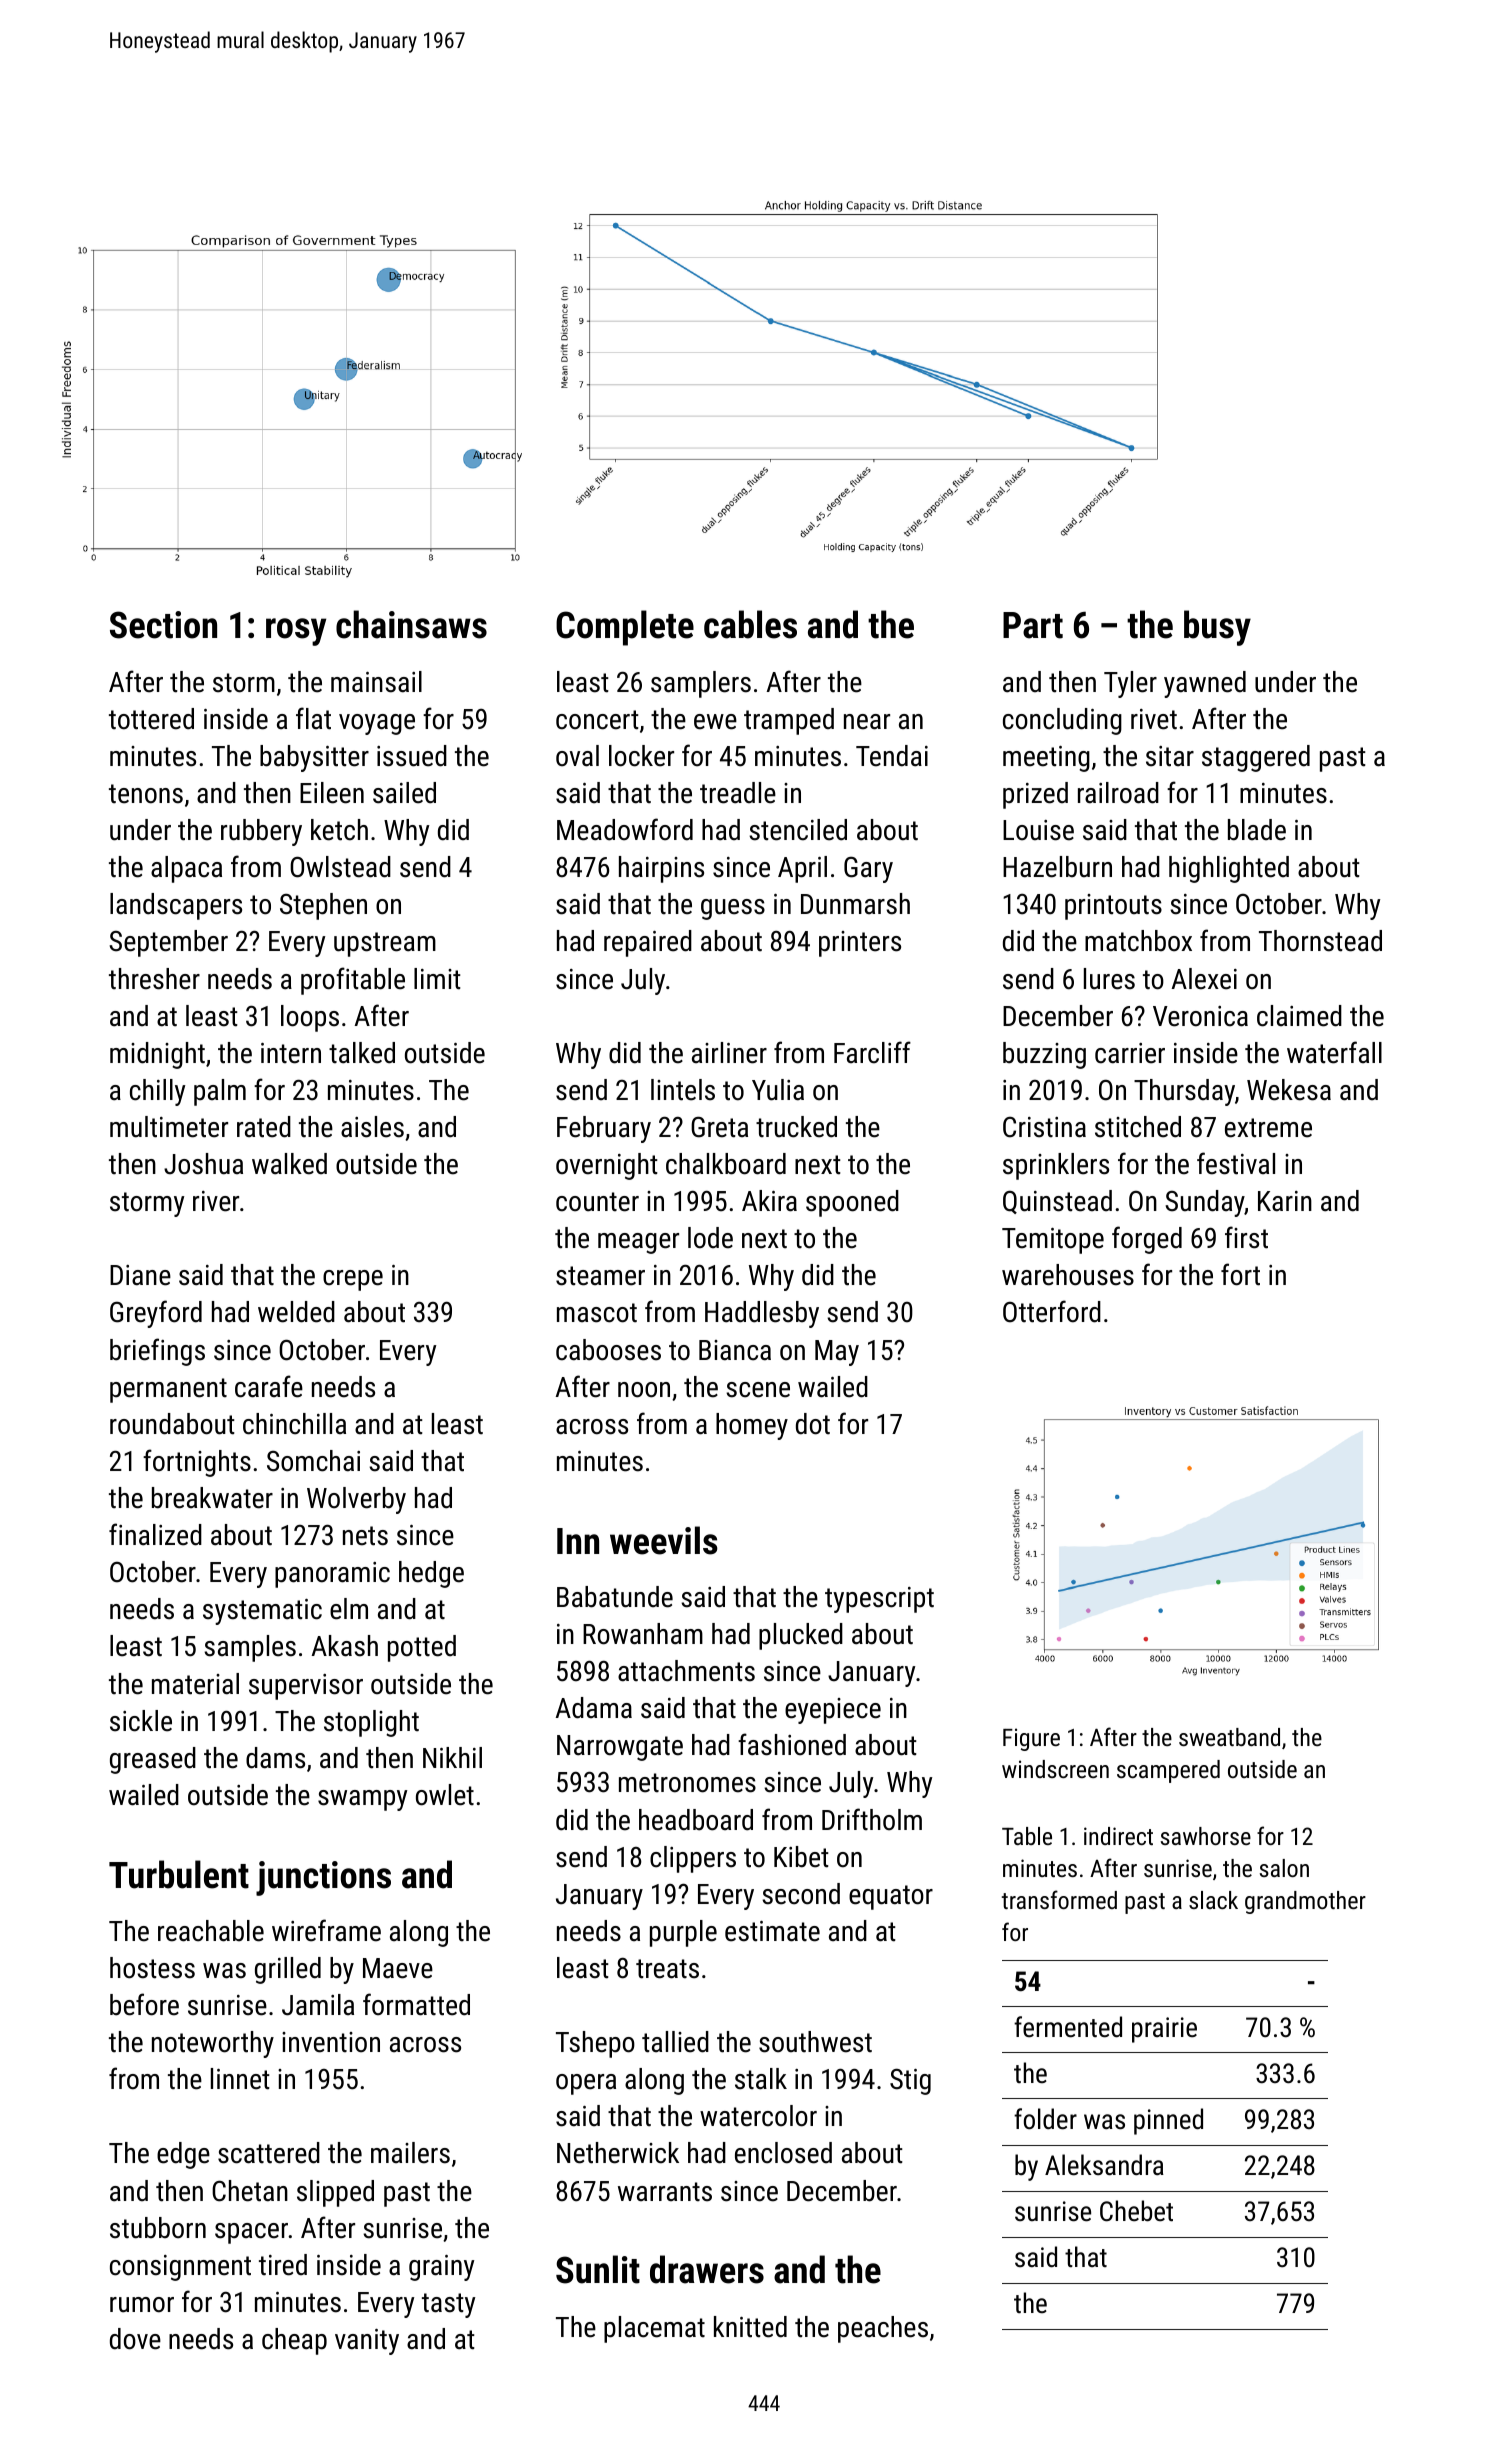 Image resolution: width=1496 pixels, height=2464 pixels. I want to click on sweatband, so click(1229, 1737).
